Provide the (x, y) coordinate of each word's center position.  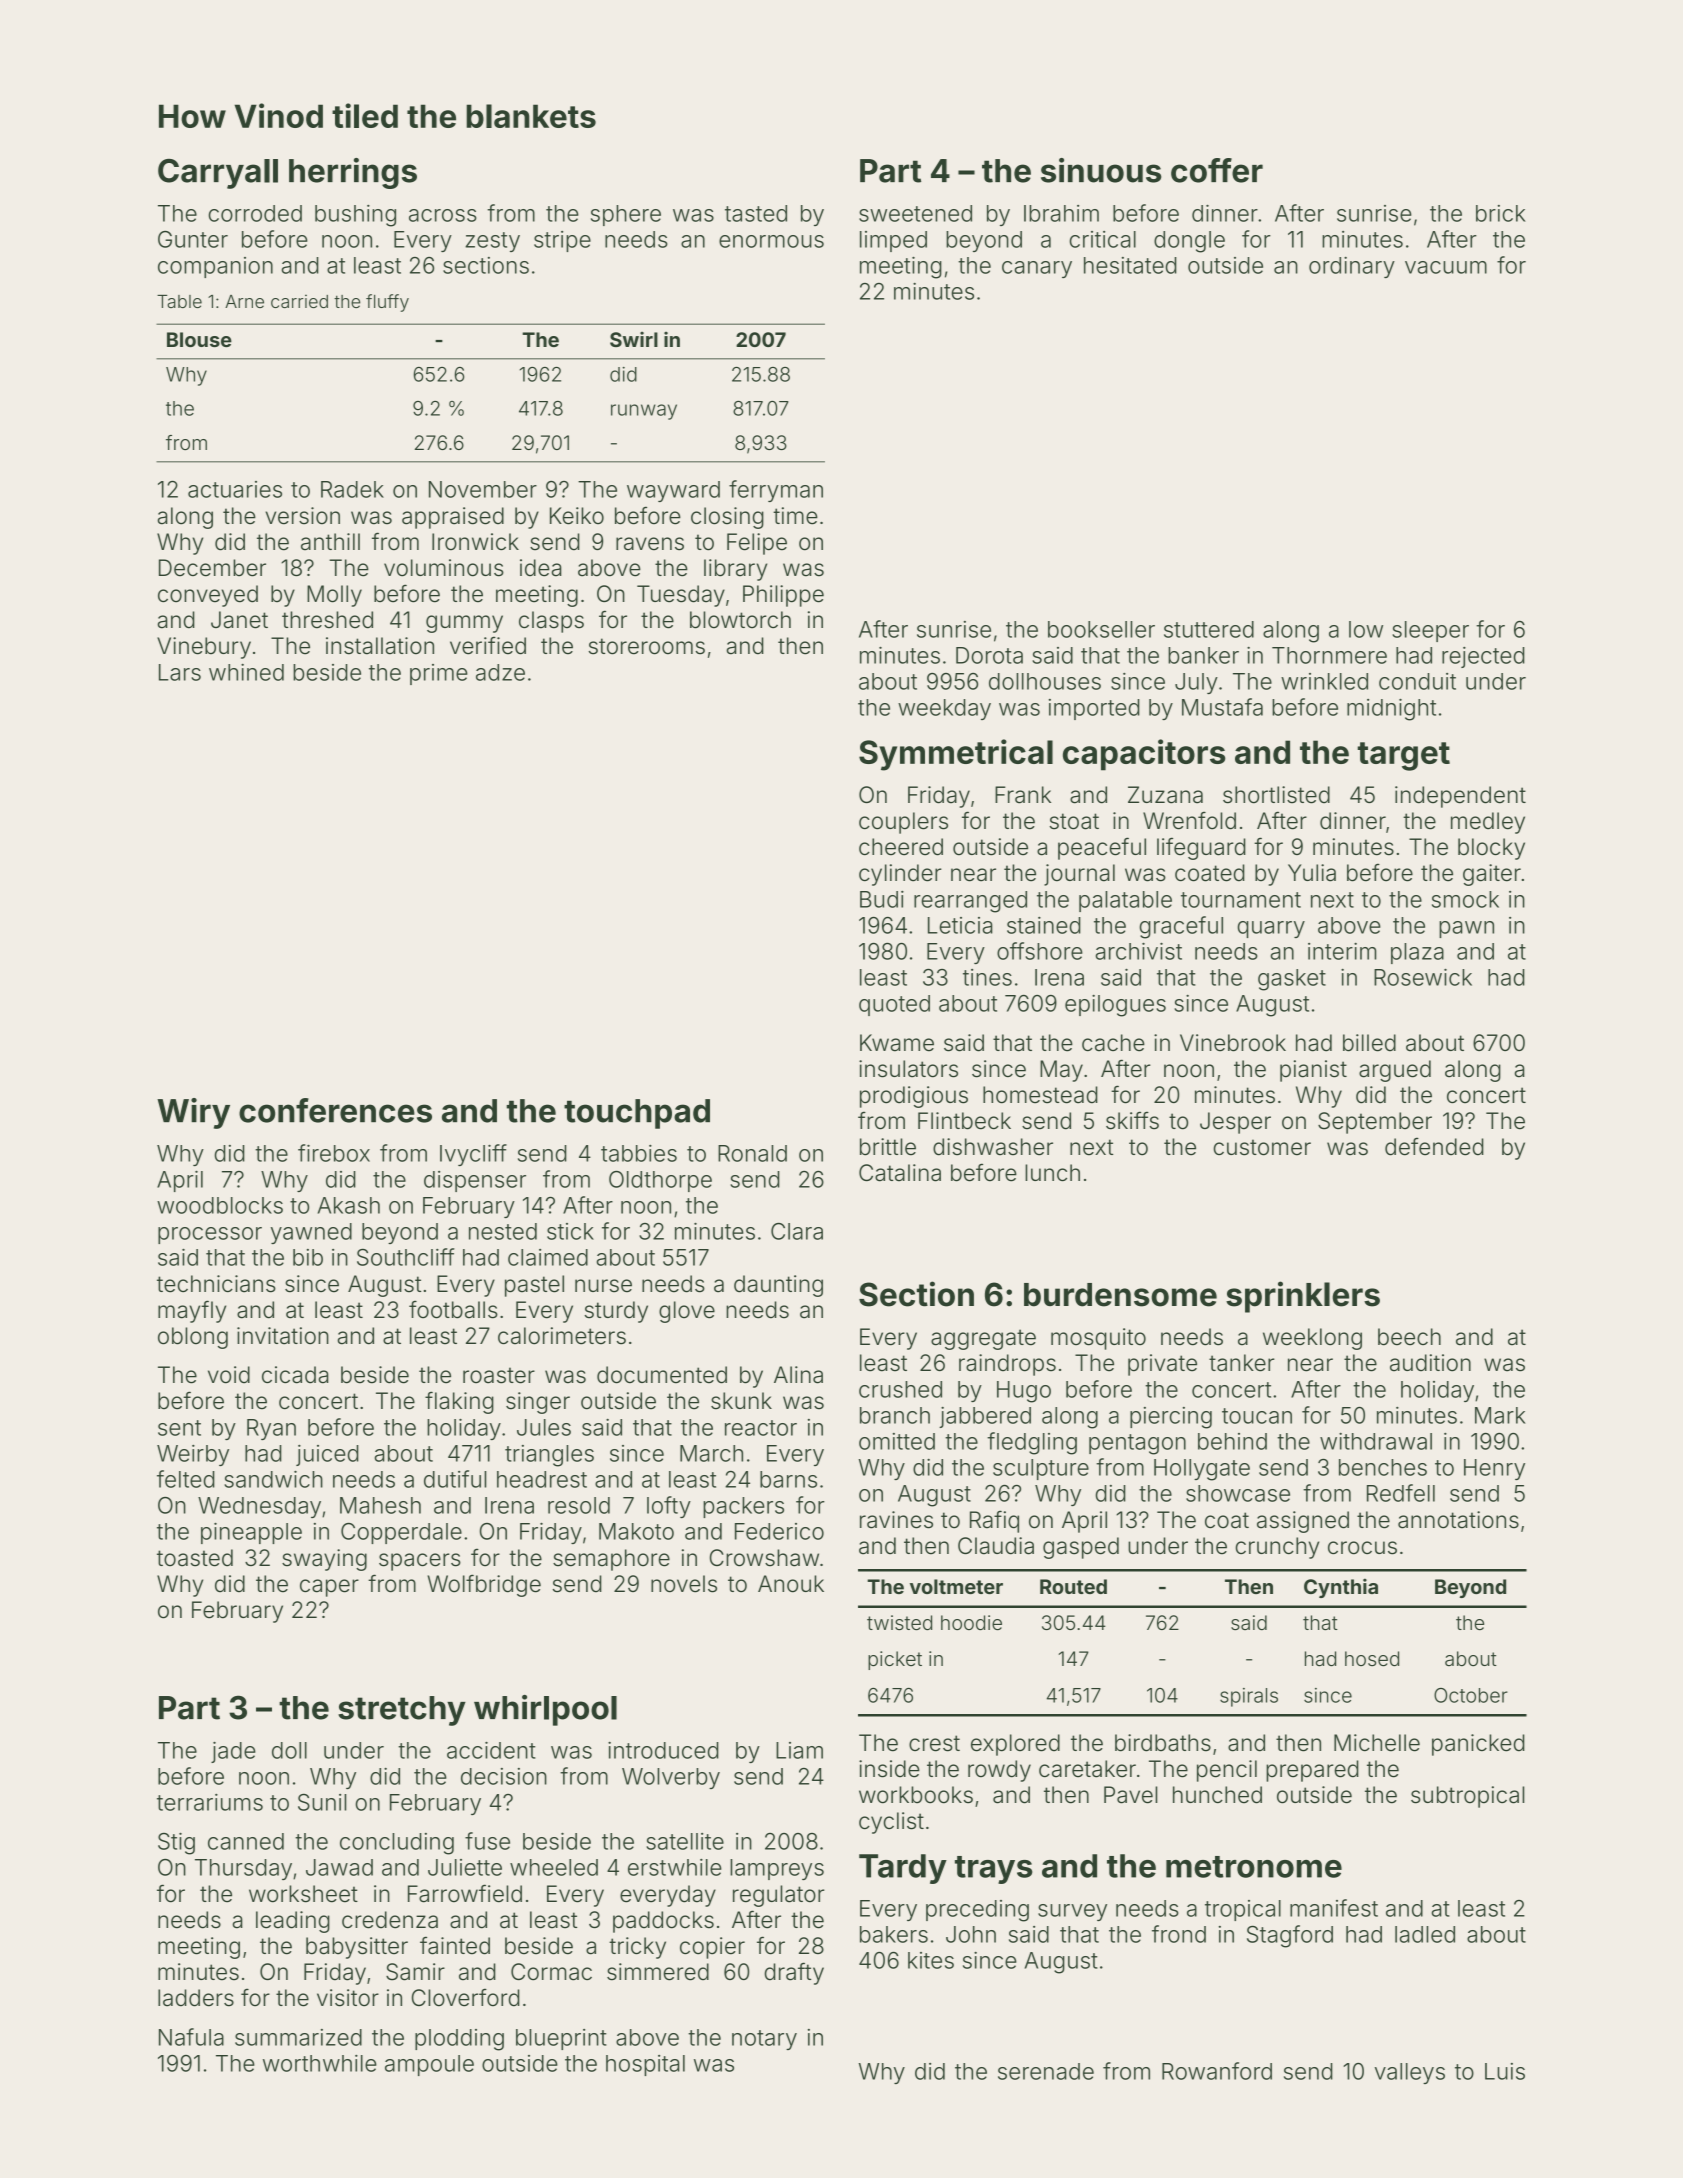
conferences (335, 1110)
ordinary (1352, 267)
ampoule (429, 2065)
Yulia (1312, 873)
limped (893, 241)
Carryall (218, 174)
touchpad (637, 1114)
